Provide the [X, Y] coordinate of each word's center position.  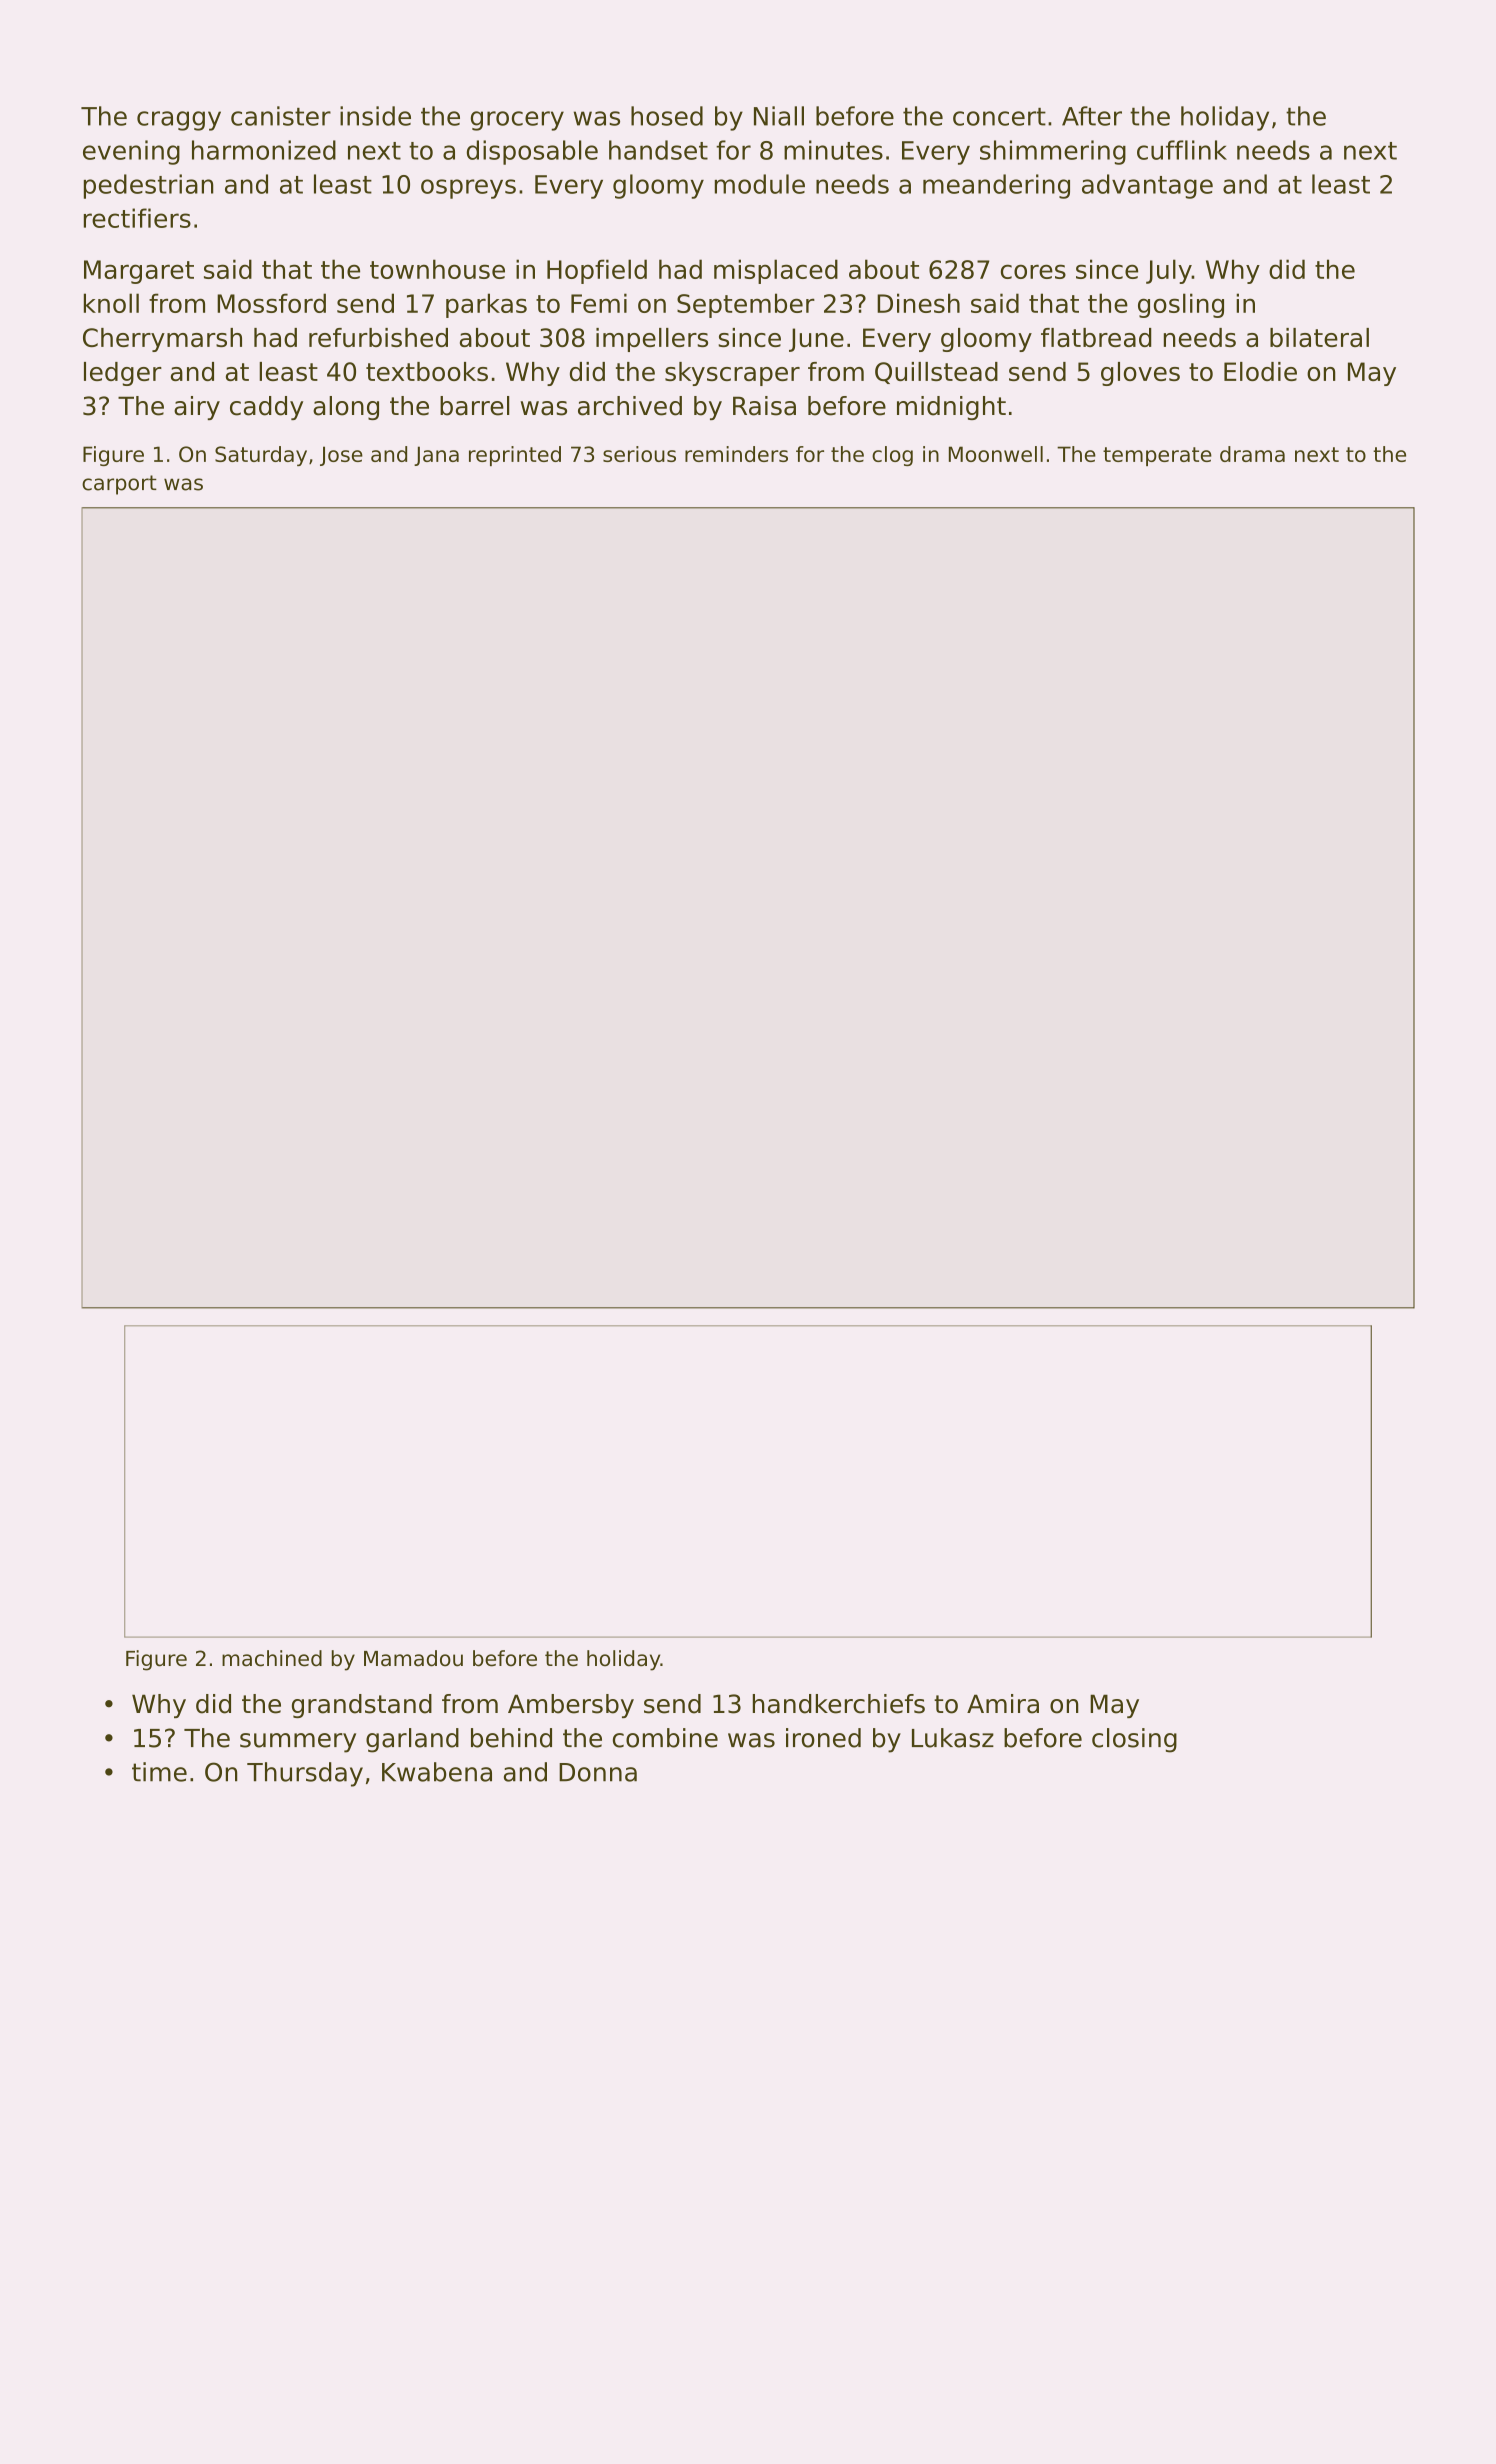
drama [1252, 454]
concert [999, 117]
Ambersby [571, 1706]
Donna [598, 1772]
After [1092, 116]
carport [119, 485]
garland [412, 1740]
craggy [179, 121]
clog [892, 456]
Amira [1003, 1704]
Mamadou [413, 1658]
